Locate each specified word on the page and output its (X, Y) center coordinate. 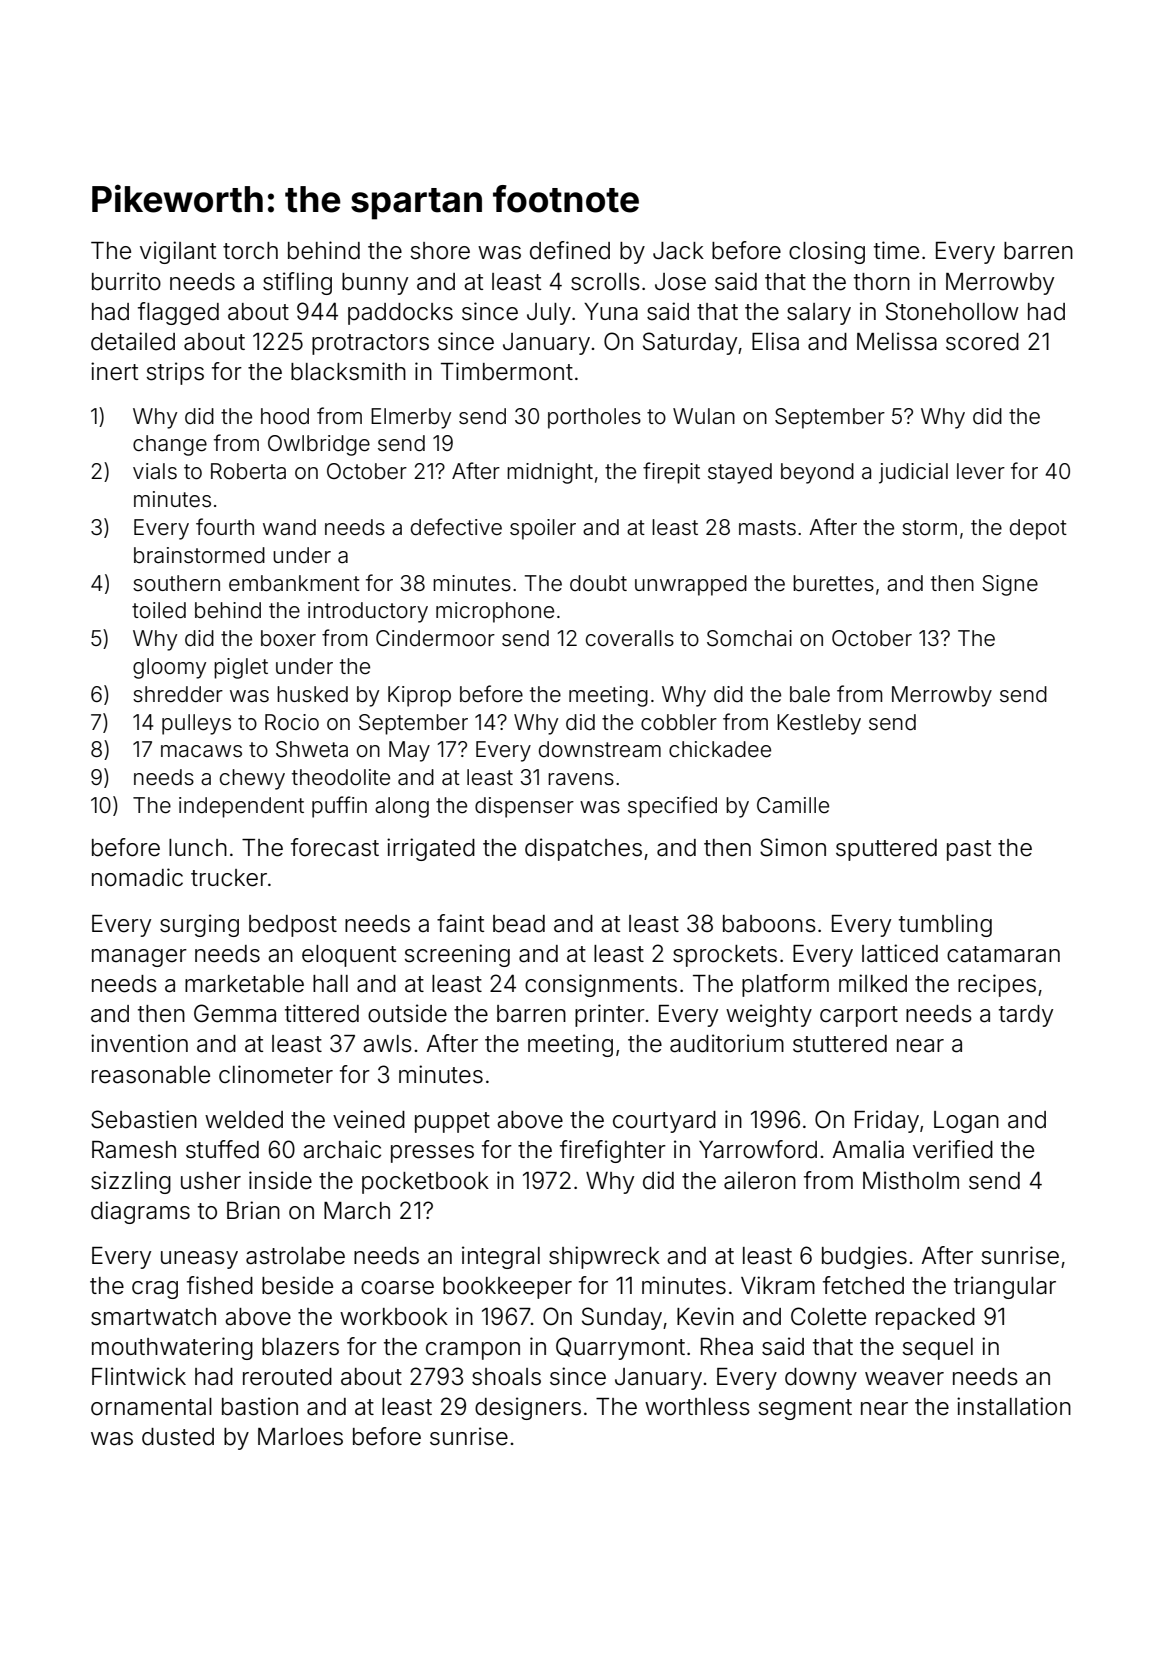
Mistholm (911, 1180)
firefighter (613, 1151)
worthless (697, 1407)
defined (570, 250)
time (896, 250)
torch (250, 251)
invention (139, 1043)
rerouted (287, 1377)
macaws (201, 751)
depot (1038, 529)
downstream (600, 749)
